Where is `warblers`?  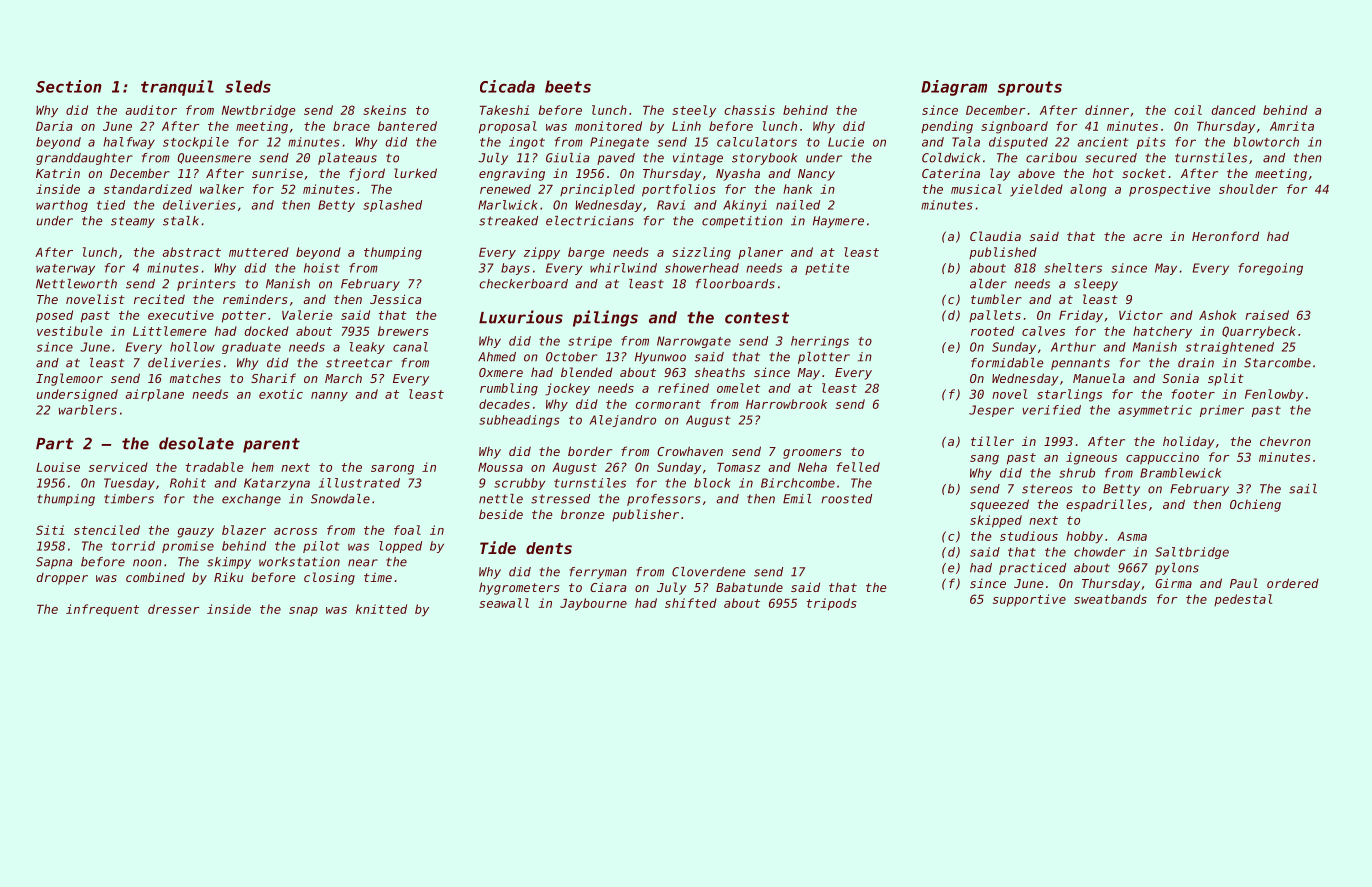
warblers is located at coordinates (88, 410).
